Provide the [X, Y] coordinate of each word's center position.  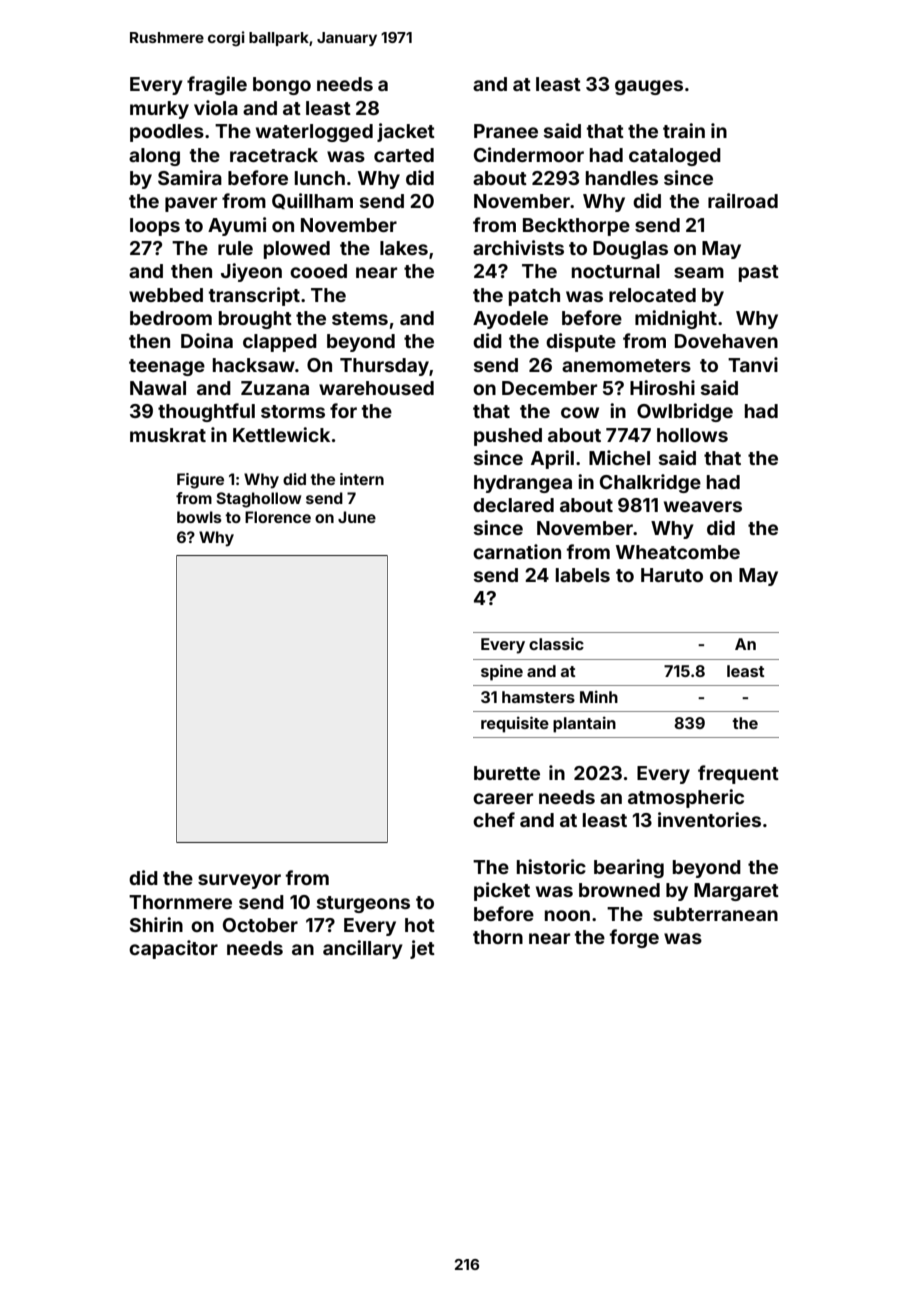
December [549, 388]
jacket [406, 132]
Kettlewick [281, 434]
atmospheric [686, 798]
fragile [217, 85]
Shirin [156, 924]
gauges [649, 87]
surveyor [239, 881]
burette [507, 773]
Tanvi [753, 364]
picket [502, 891]
